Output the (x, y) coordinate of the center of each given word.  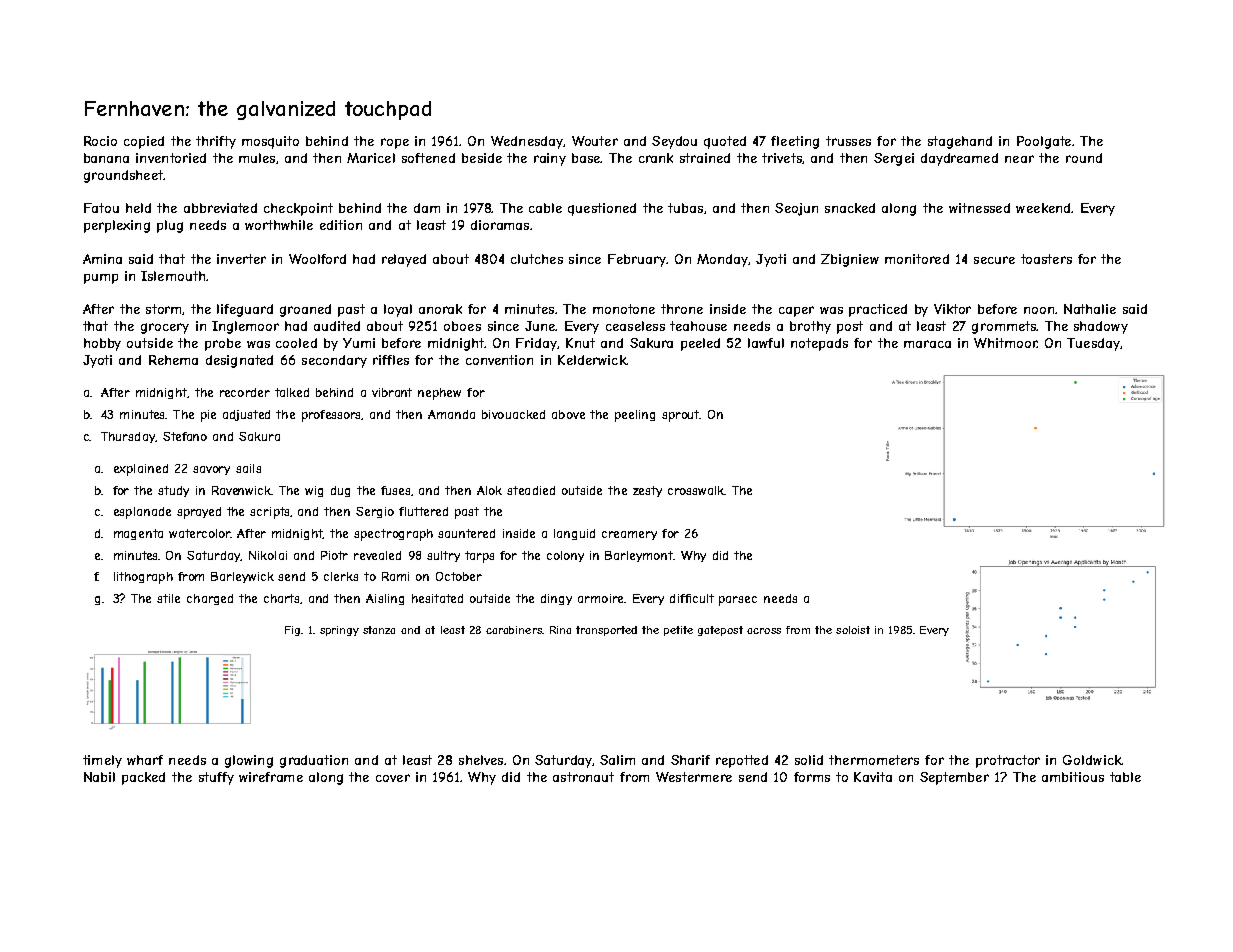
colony (565, 556)
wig (314, 491)
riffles (391, 360)
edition (341, 225)
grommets (1004, 327)
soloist (853, 630)
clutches (537, 259)
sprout (681, 416)
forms (812, 777)
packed (143, 778)
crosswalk (696, 490)
